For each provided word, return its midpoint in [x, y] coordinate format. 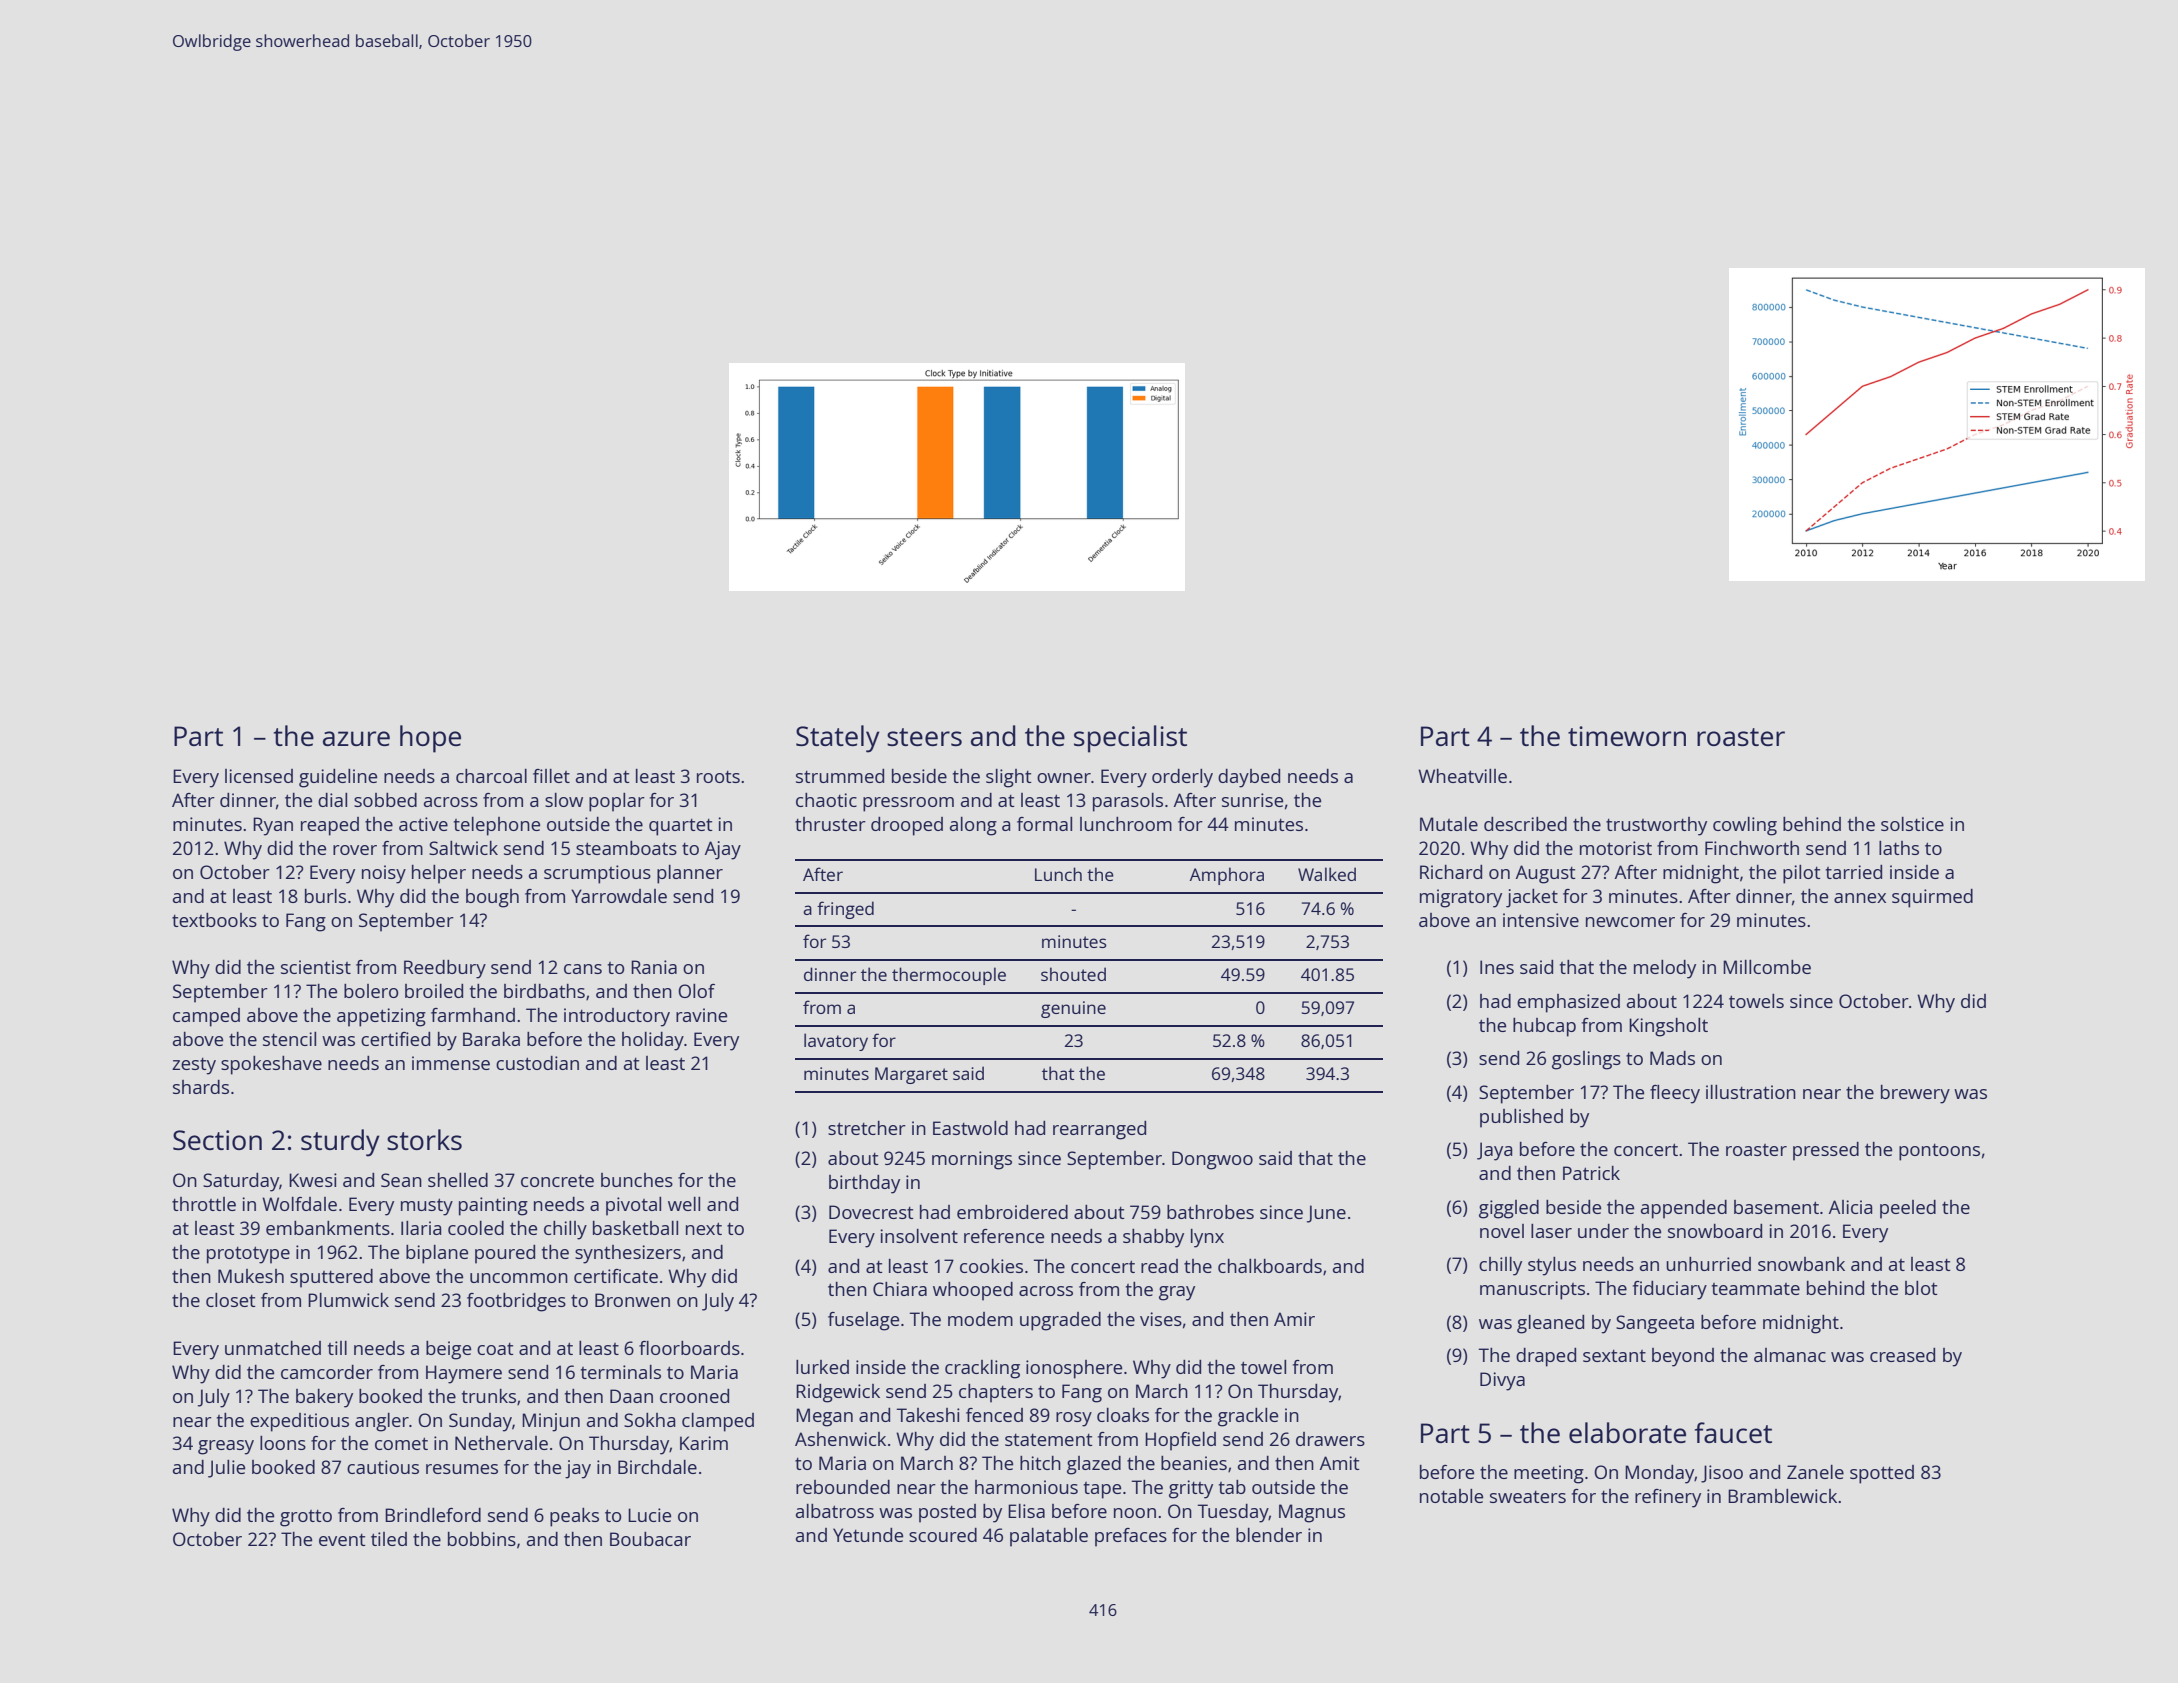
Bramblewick [1782, 1496]
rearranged [1099, 1130]
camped [206, 1017]
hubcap [1544, 1027]
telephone [497, 826]
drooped [907, 826]
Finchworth [1752, 848]
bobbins [482, 1539]
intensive [1541, 920]
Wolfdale [299, 1204]
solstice [1912, 824]
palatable [1049, 1537]
